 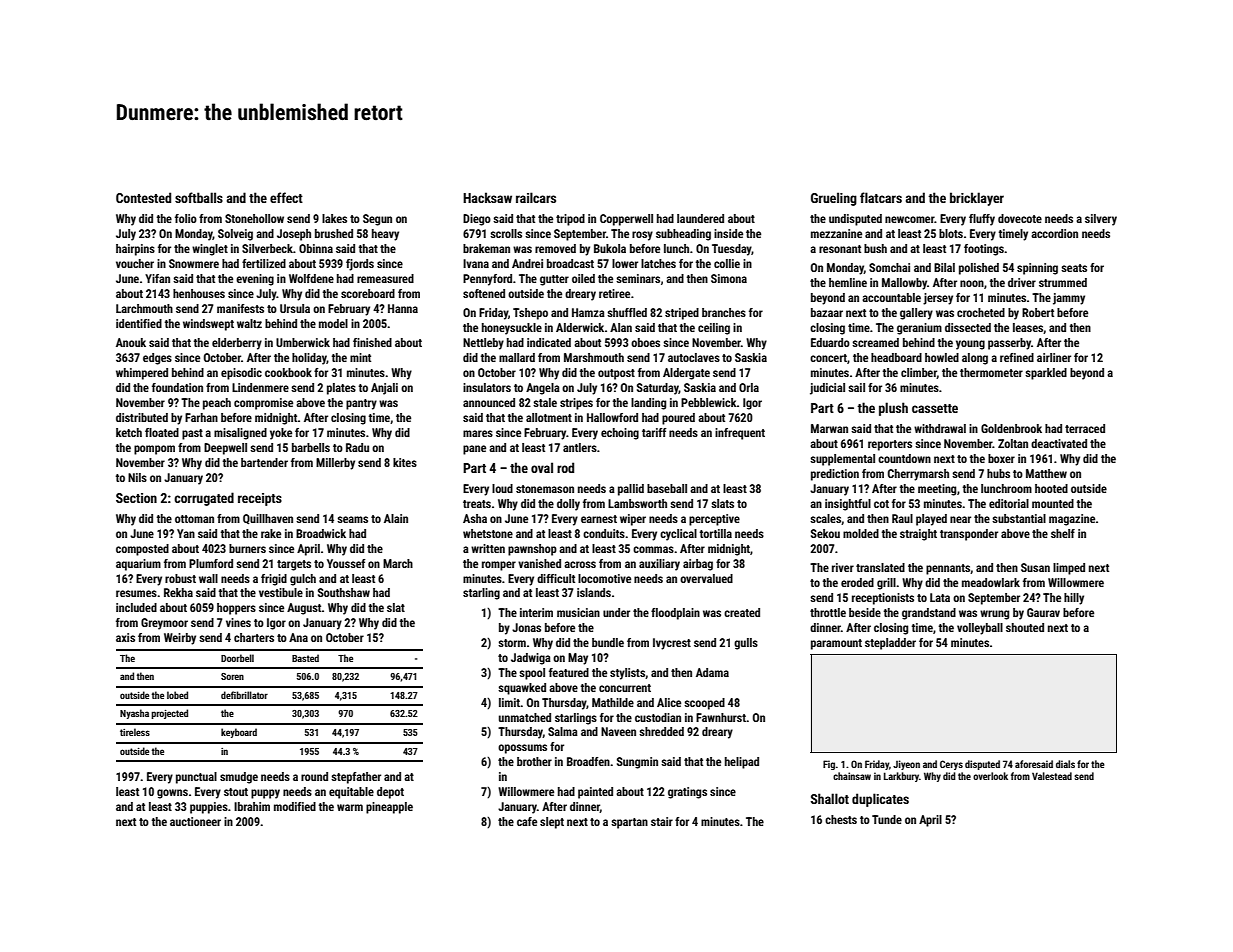 I want to click on Tunde, so click(x=887, y=819).
